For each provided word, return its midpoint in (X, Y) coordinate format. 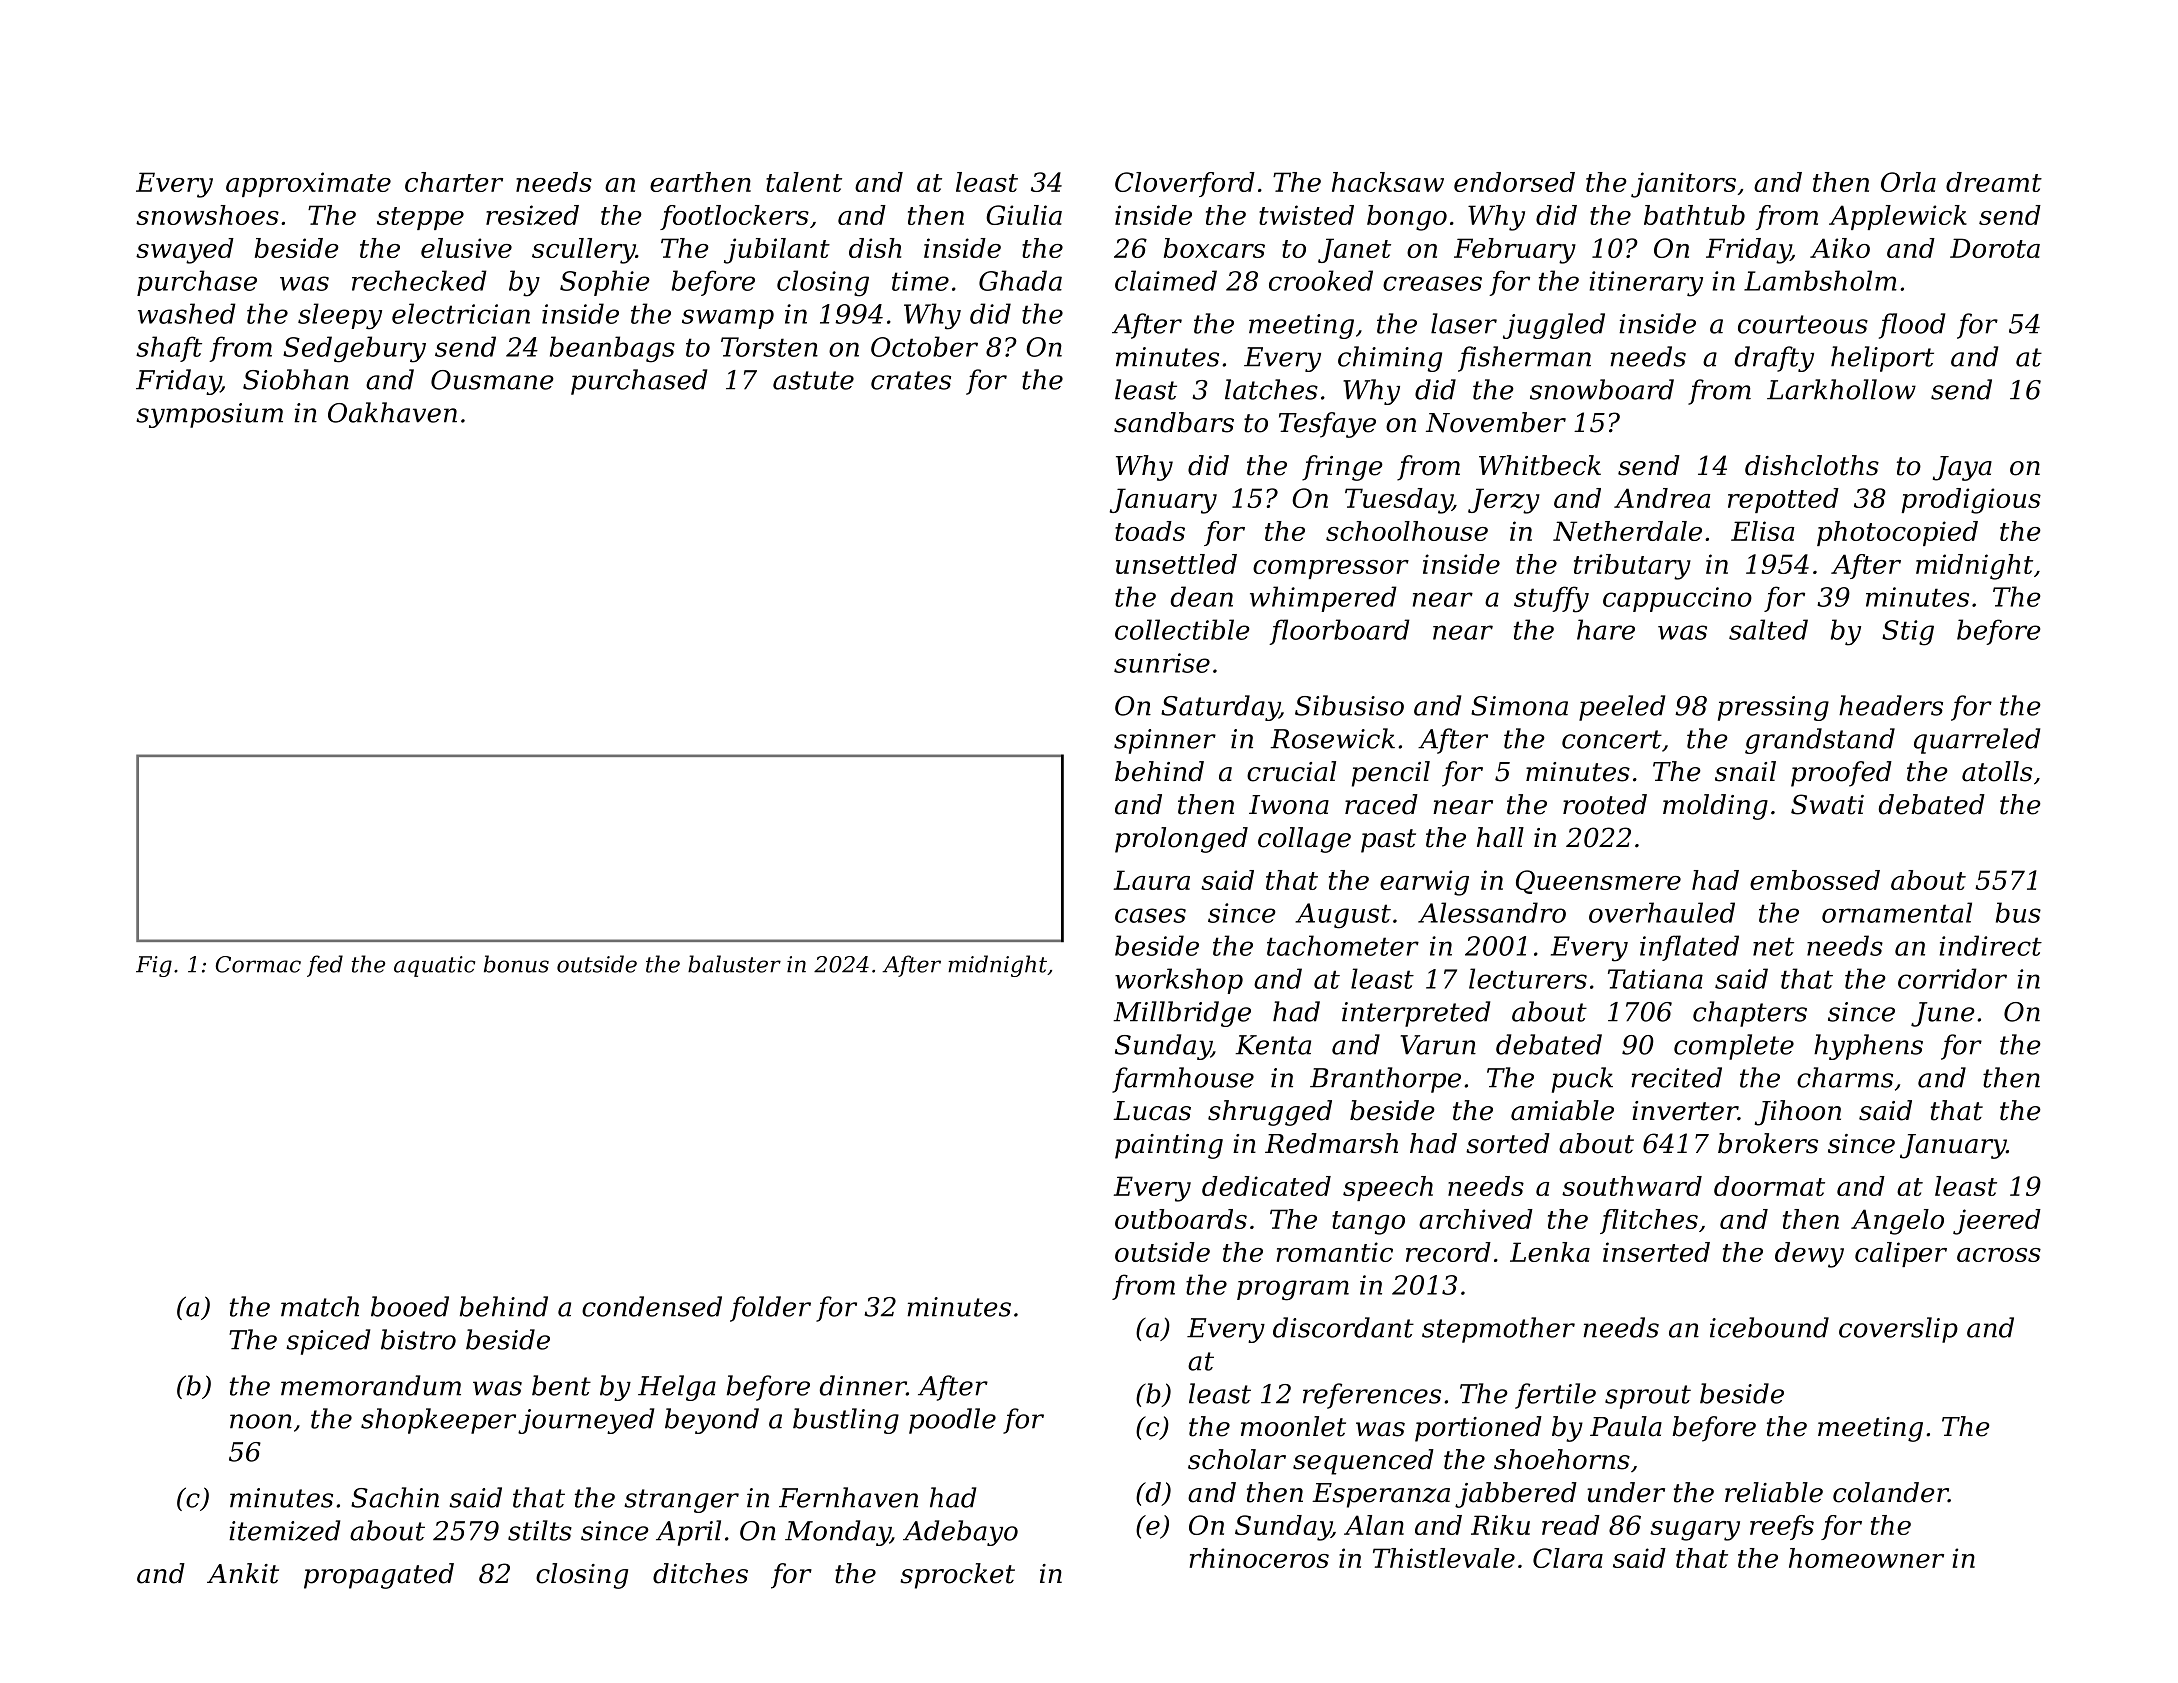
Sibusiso (1349, 705)
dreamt (1994, 182)
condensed (652, 1306)
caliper (1901, 1254)
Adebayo (960, 1533)
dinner (863, 1385)
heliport (1882, 359)
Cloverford (1185, 184)
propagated (379, 1576)
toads (1150, 531)
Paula (1626, 1426)
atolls (1997, 771)
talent (804, 182)
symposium (209, 415)
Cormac (258, 964)
